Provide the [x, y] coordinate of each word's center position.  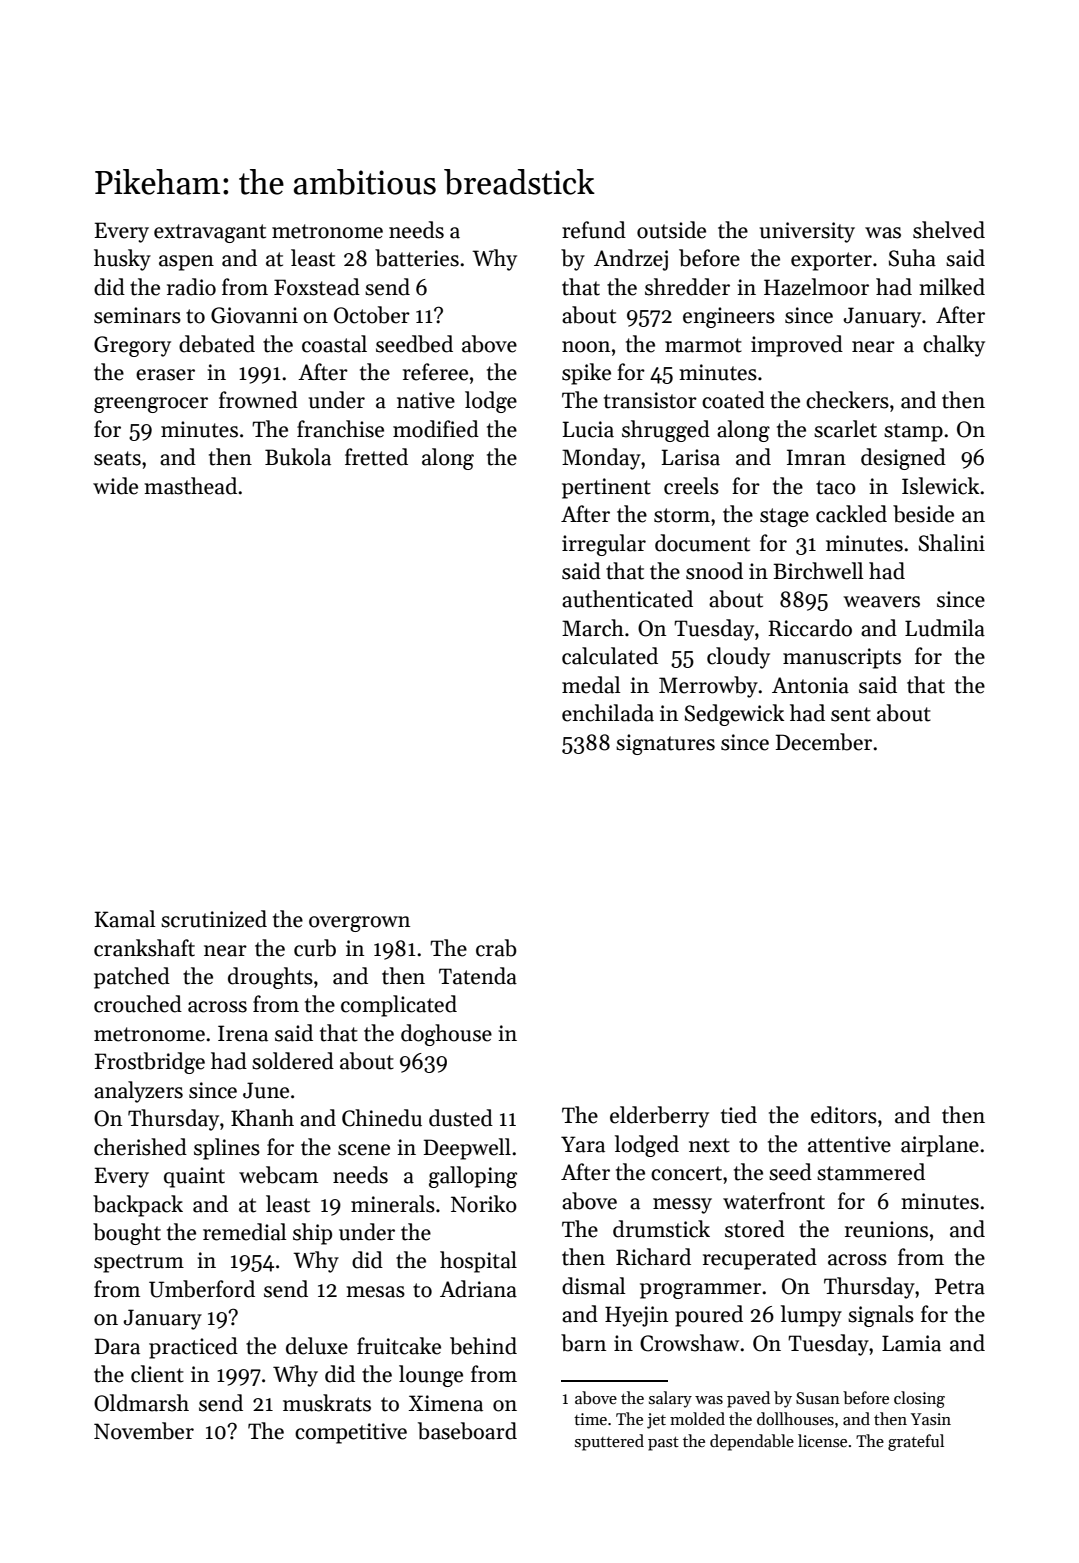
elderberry [659, 1117]
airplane [940, 1146]
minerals [393, 1204]
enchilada [608, 713]
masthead [190, 486]
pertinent [606, 488]
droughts [270, 978]
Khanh [262, 1118]
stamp [913, 432]
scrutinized [214, 919]
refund [594, 230]
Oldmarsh [141, 1403]
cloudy [738, 658]
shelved [949, 230]
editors [844, 1115]
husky [122, 260]
